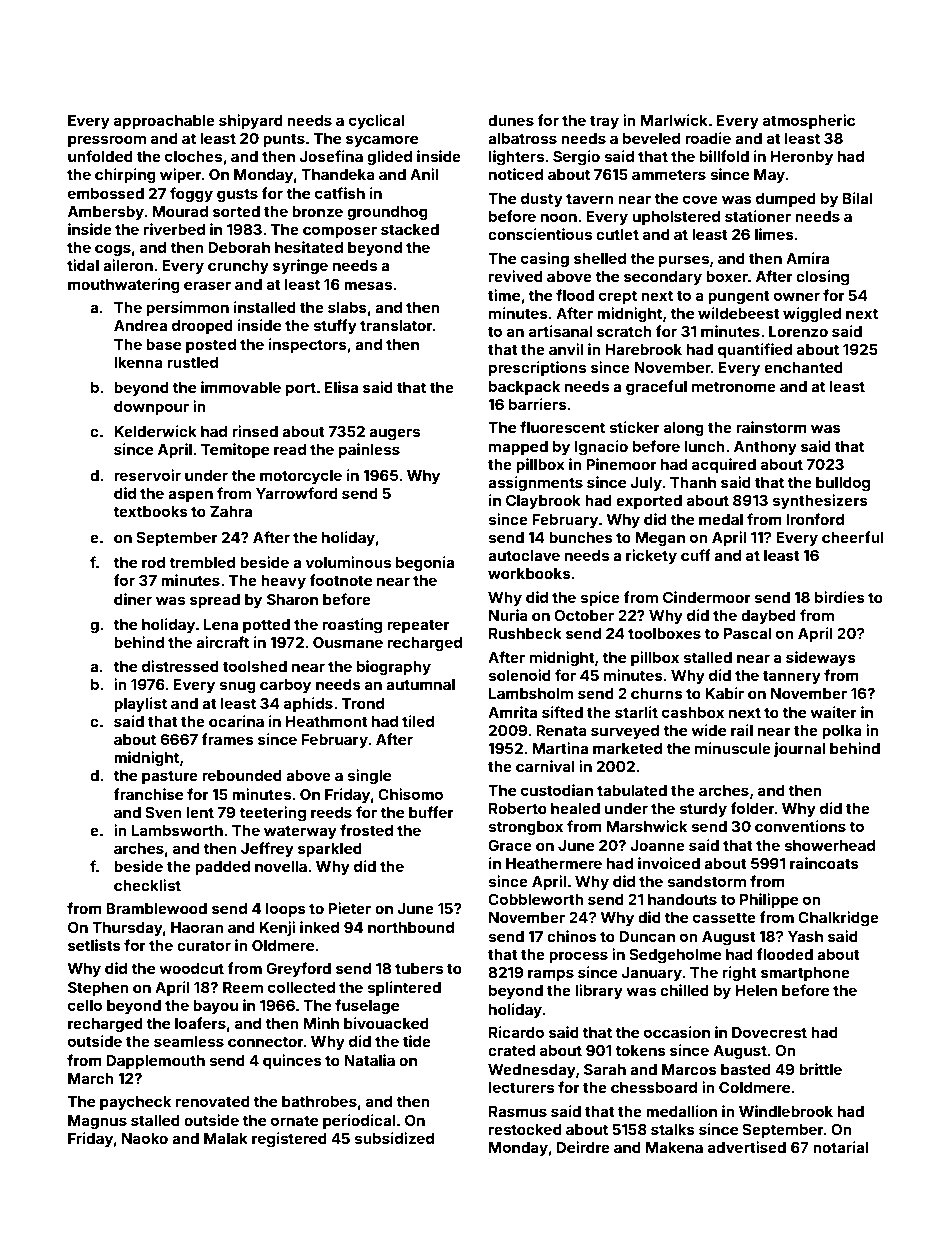  What do you see at coordinates (516, 158) in the screenshot?
I see `lighters` at bounding box center [516, 158].
